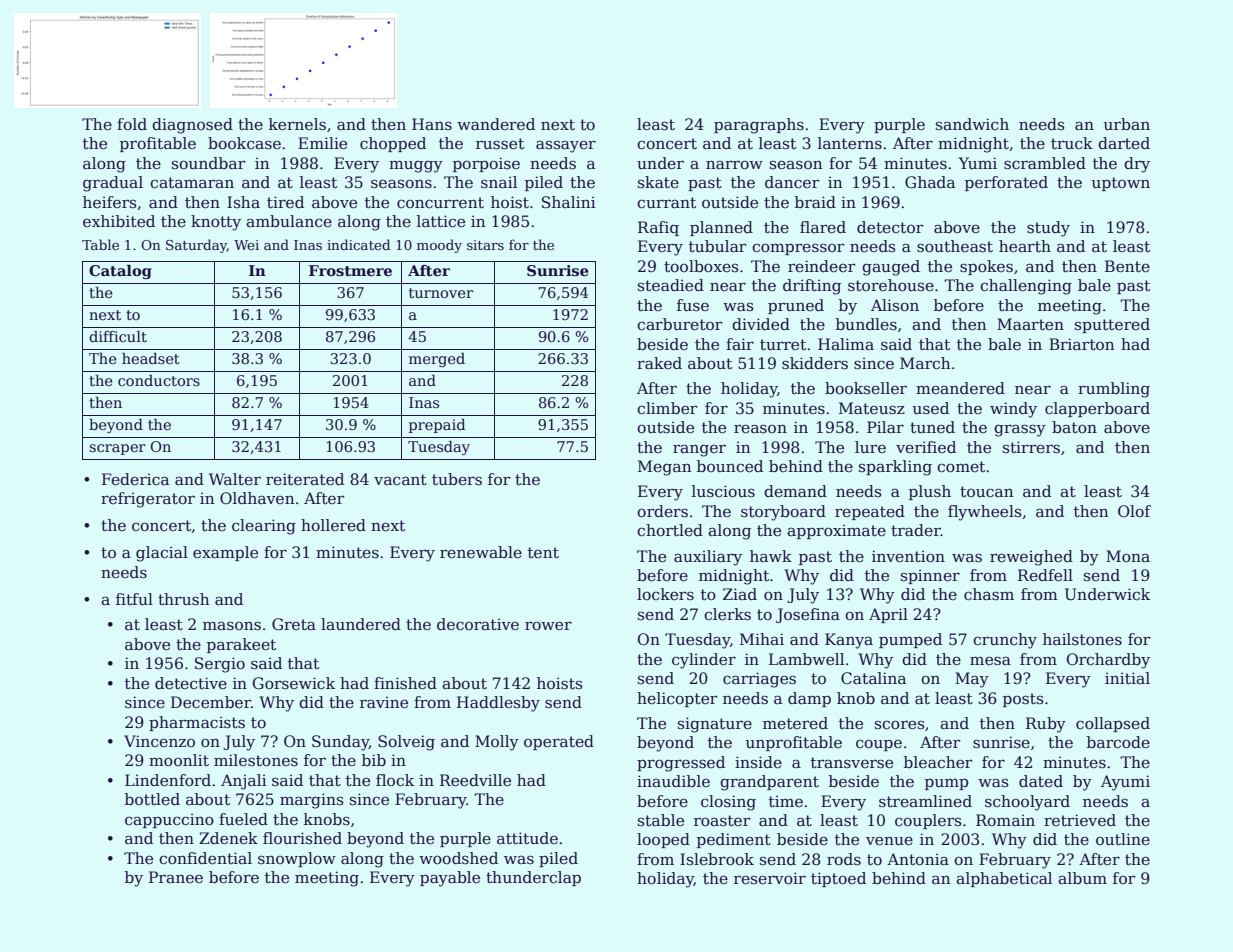  Describe the element at coordinates (1128, 556) in the screenshot. I see `Mona` at that location.
